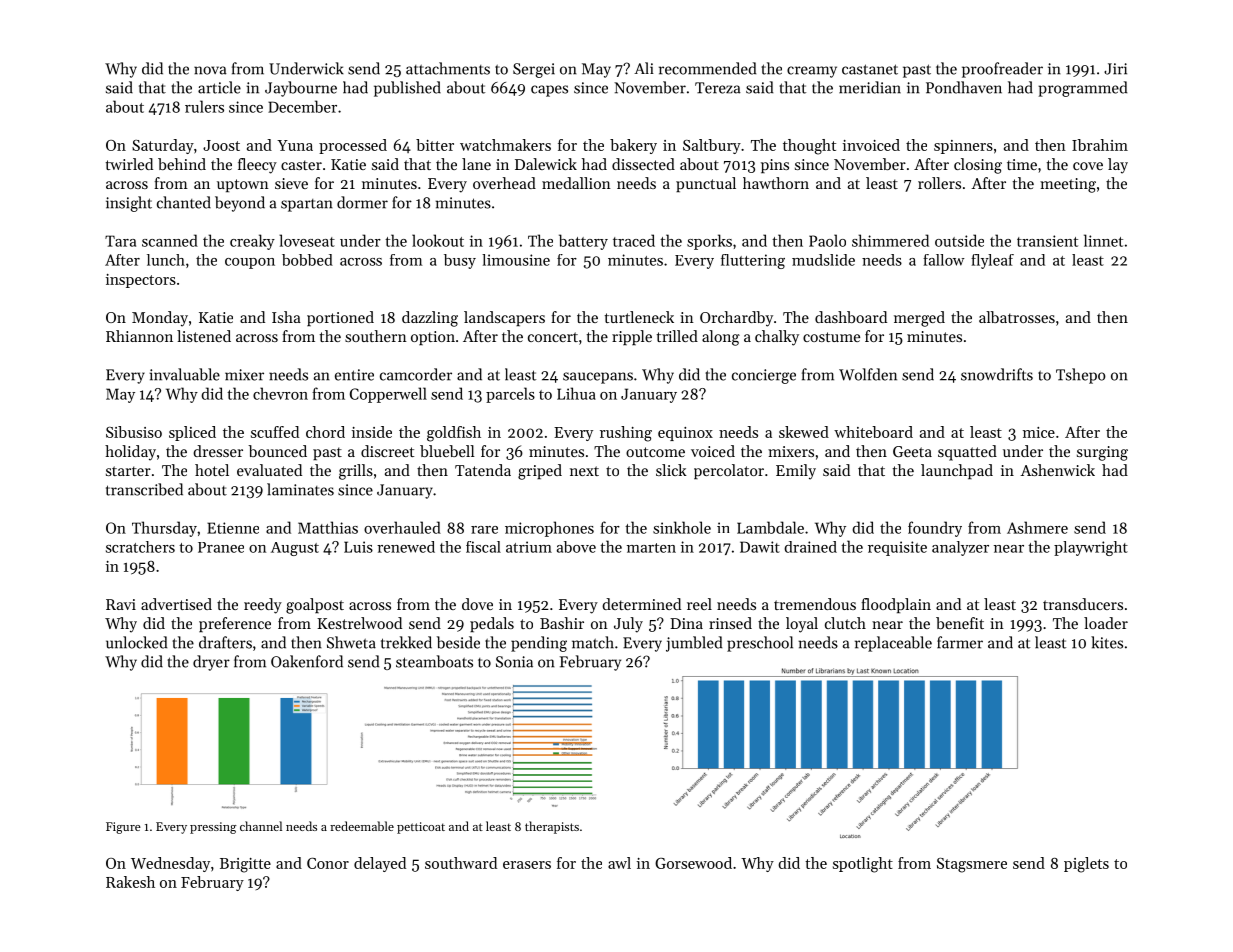 This screenshot has height=952, width=1233. I want to click on cove, so click(1088, 166).
